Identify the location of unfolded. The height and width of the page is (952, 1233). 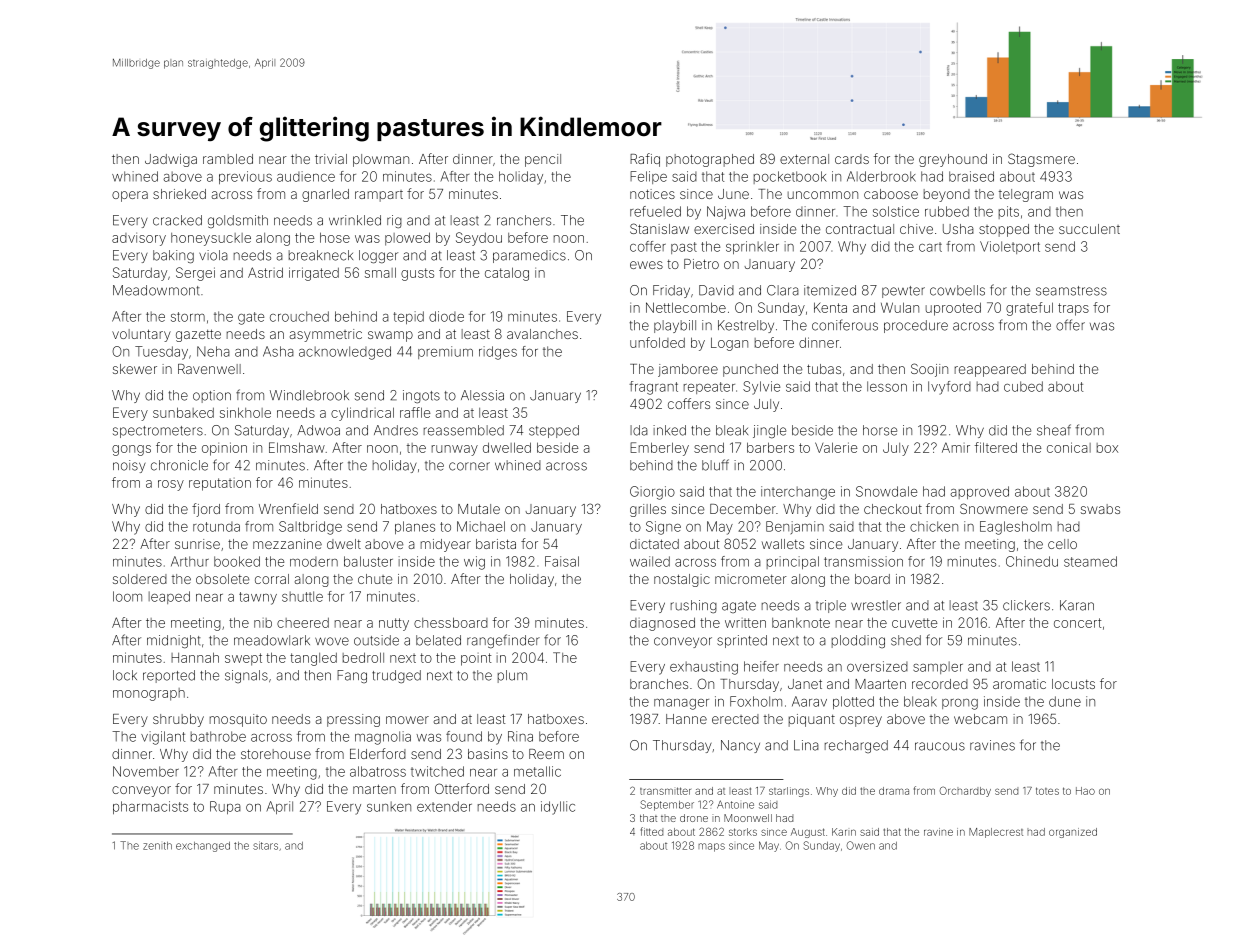
(657, 342).
